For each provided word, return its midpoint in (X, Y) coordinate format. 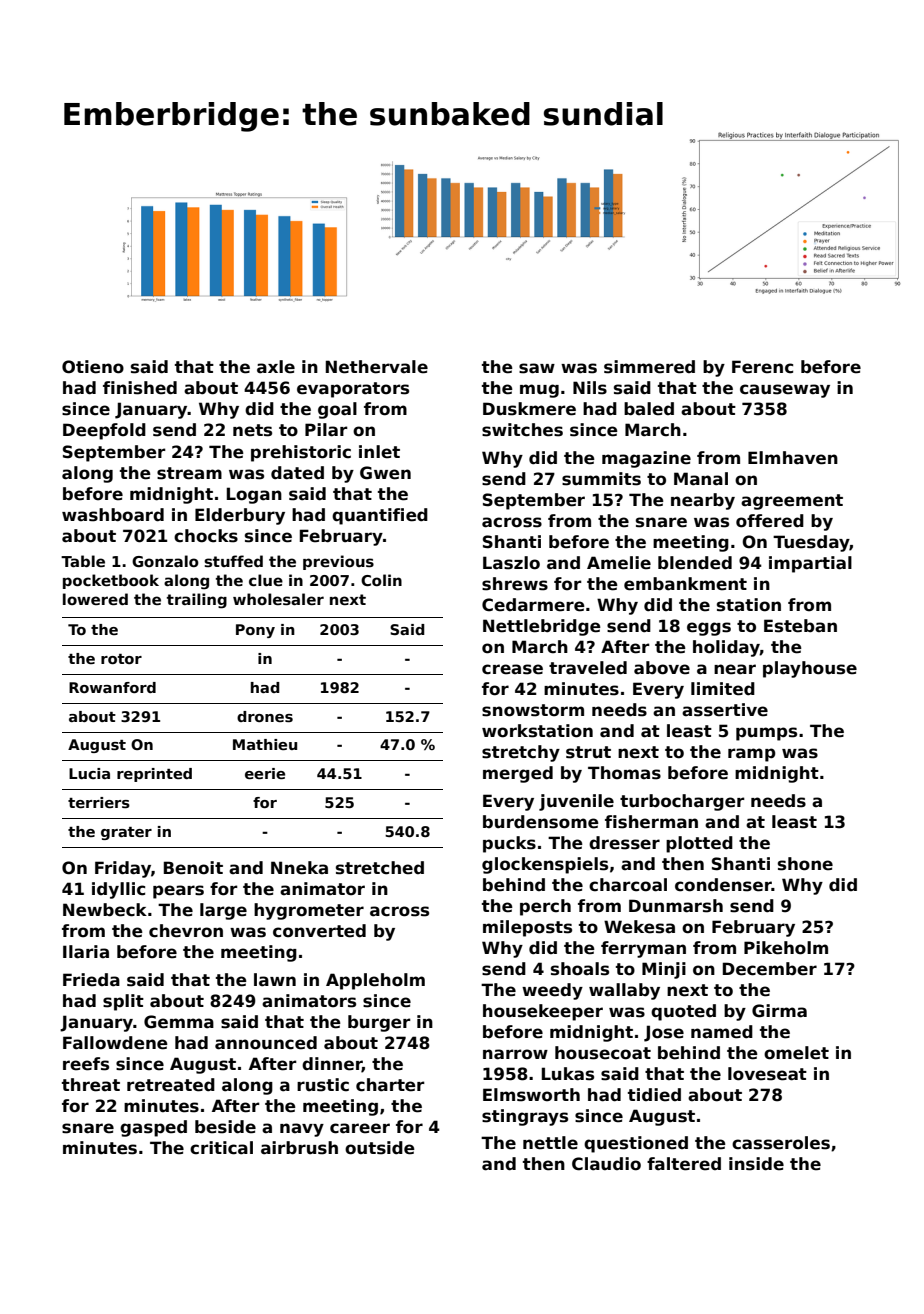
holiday (726, 648)
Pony (255, 631)
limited (723, 689)
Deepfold (104, 431)
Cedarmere (533, 605)
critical (221, 1148)
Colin (381, 580)
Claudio (606, 1164)
